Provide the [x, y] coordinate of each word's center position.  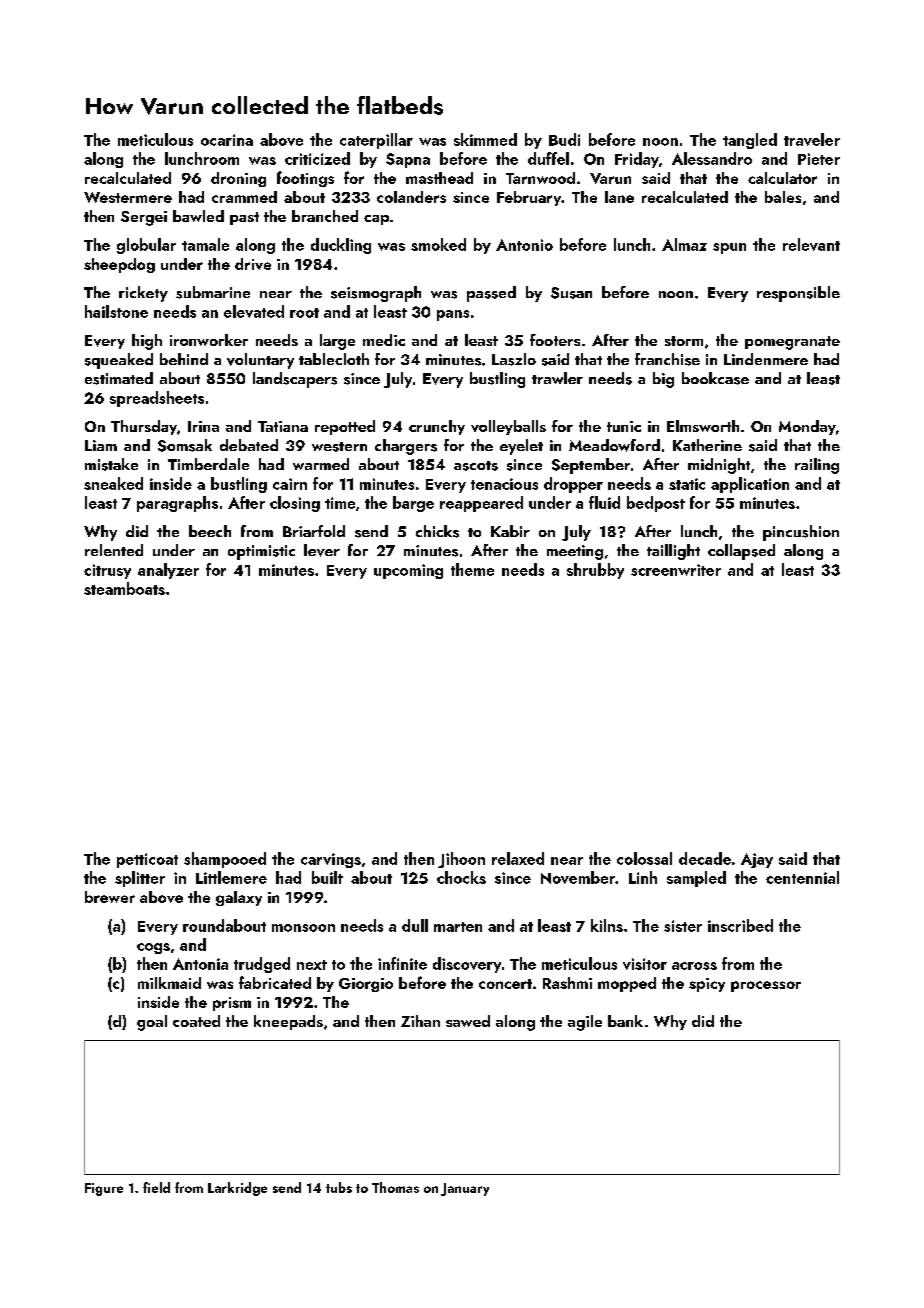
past [244, 218]
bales [783, 197]
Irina [203, 426]
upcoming [408, 571]
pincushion [801, 533]
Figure [104, 1189]
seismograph [376, 294]
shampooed [225, 860]
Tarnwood [540, 178]
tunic [624, 426]
